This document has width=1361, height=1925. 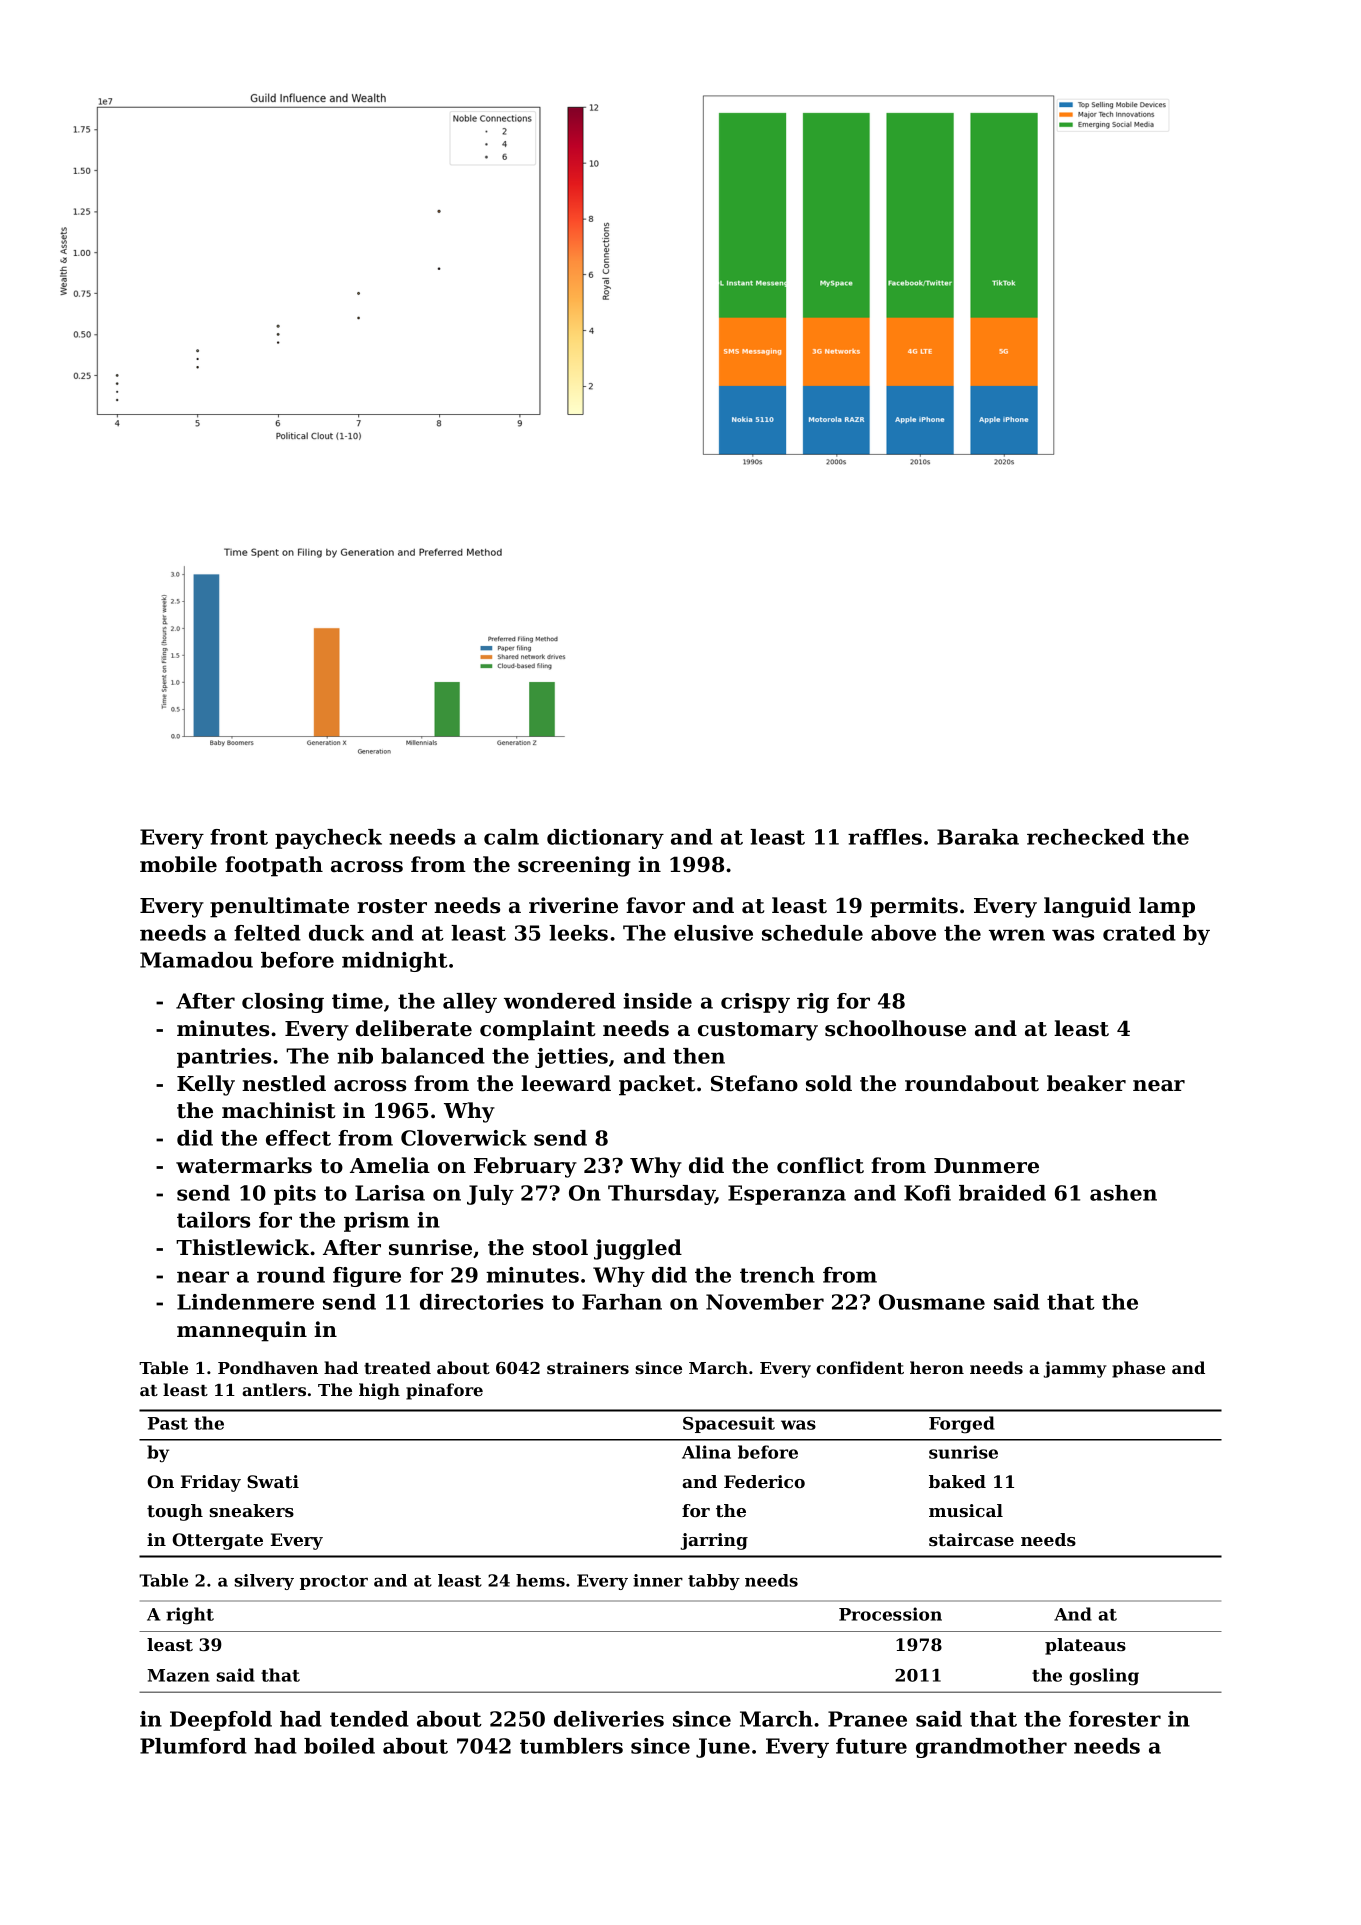 I want to click on tumblers, so click(x=571, y=1746).
